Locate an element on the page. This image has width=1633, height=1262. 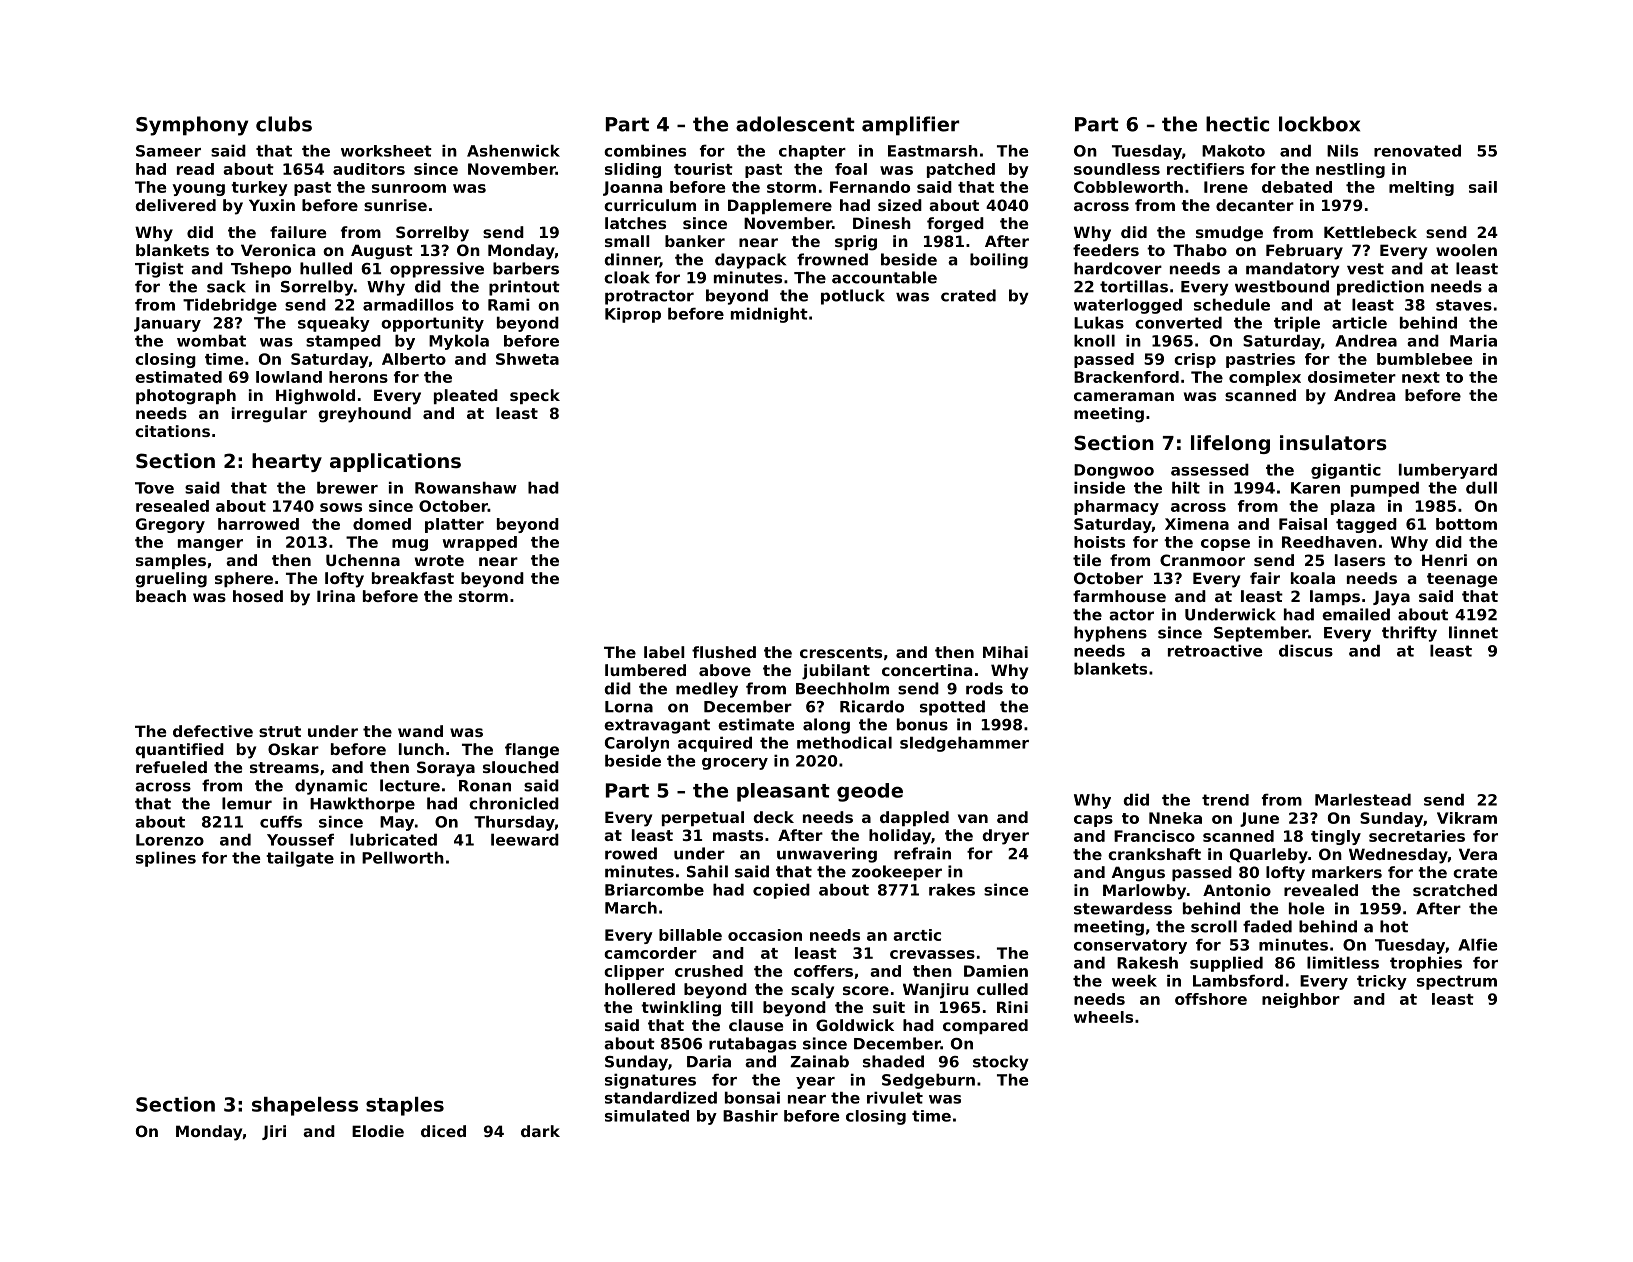
unwavering is located at coordinates (827, 855).
